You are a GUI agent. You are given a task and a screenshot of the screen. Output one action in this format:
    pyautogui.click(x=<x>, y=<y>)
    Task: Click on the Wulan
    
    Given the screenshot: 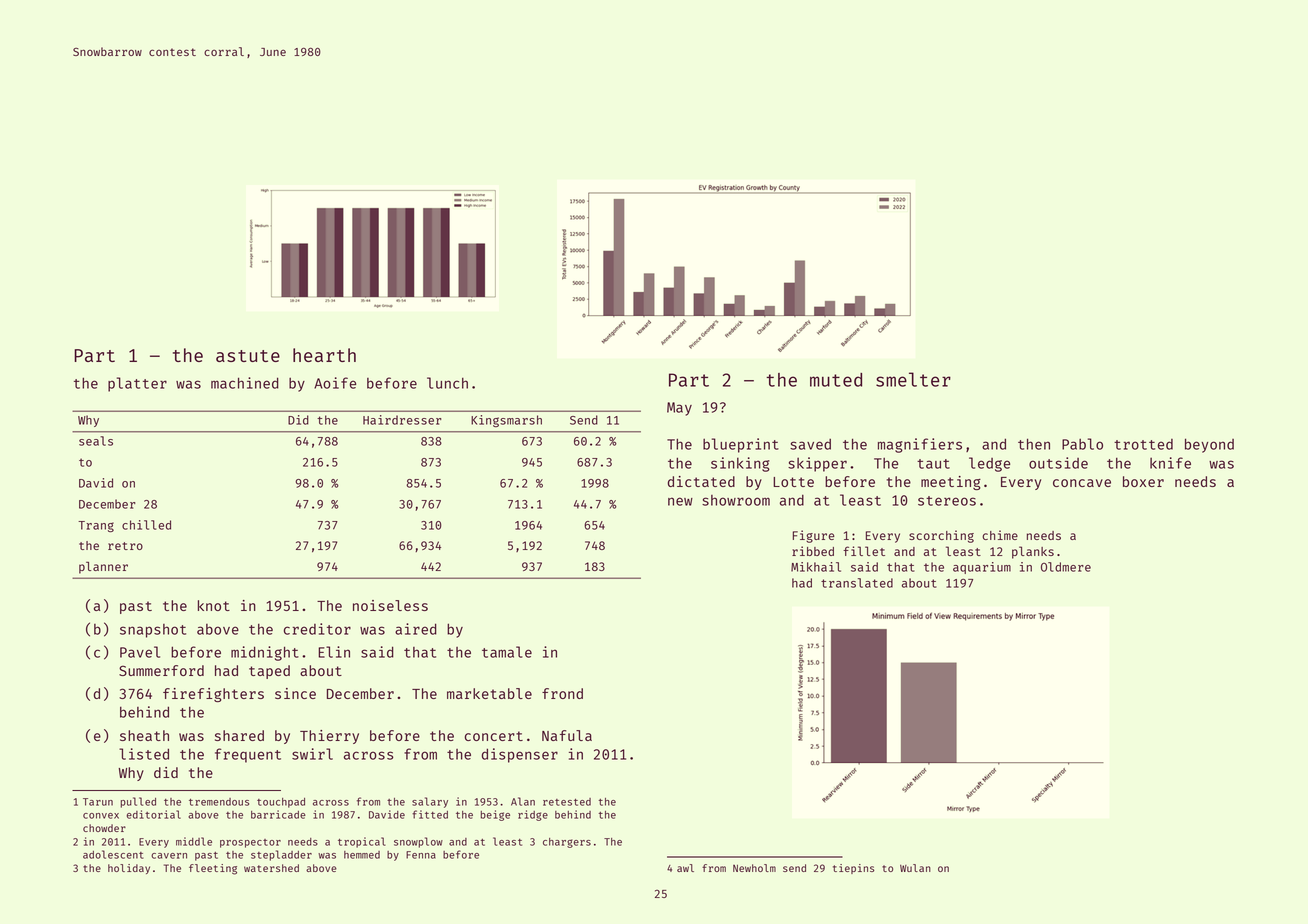 What is the action you would take?
    pyautogui.click(x=915, y=868)
